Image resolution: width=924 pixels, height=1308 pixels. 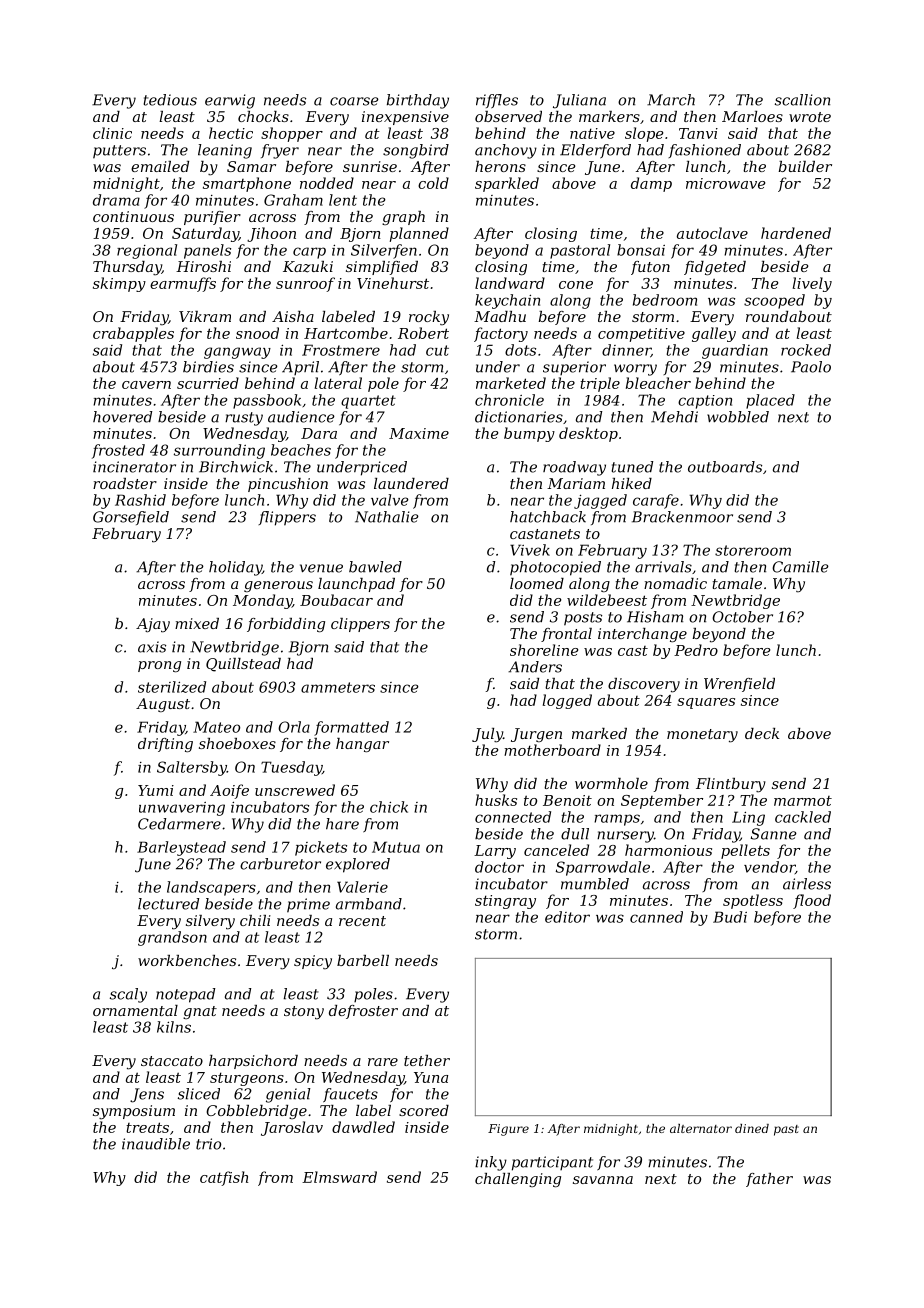 What do you see at coordinates (725, 467) in the screenshot?
I see `outboards` at bounding box center [725, 467].
